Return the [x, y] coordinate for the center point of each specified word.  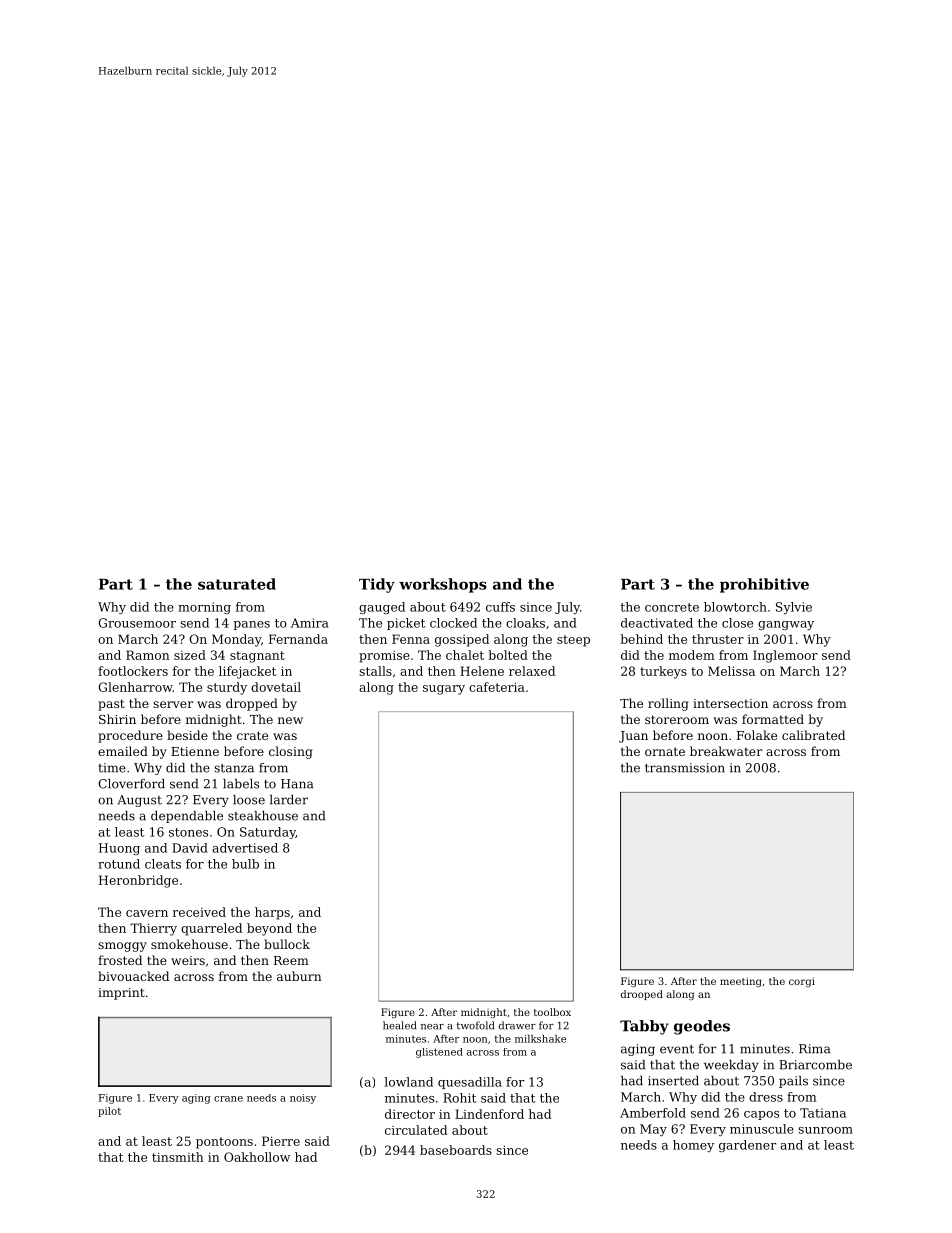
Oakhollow [257, 1157]
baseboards [456, 1150]
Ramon [148, 655]
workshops [443, 585]
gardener [747, 1146]
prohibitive [764, 585]
